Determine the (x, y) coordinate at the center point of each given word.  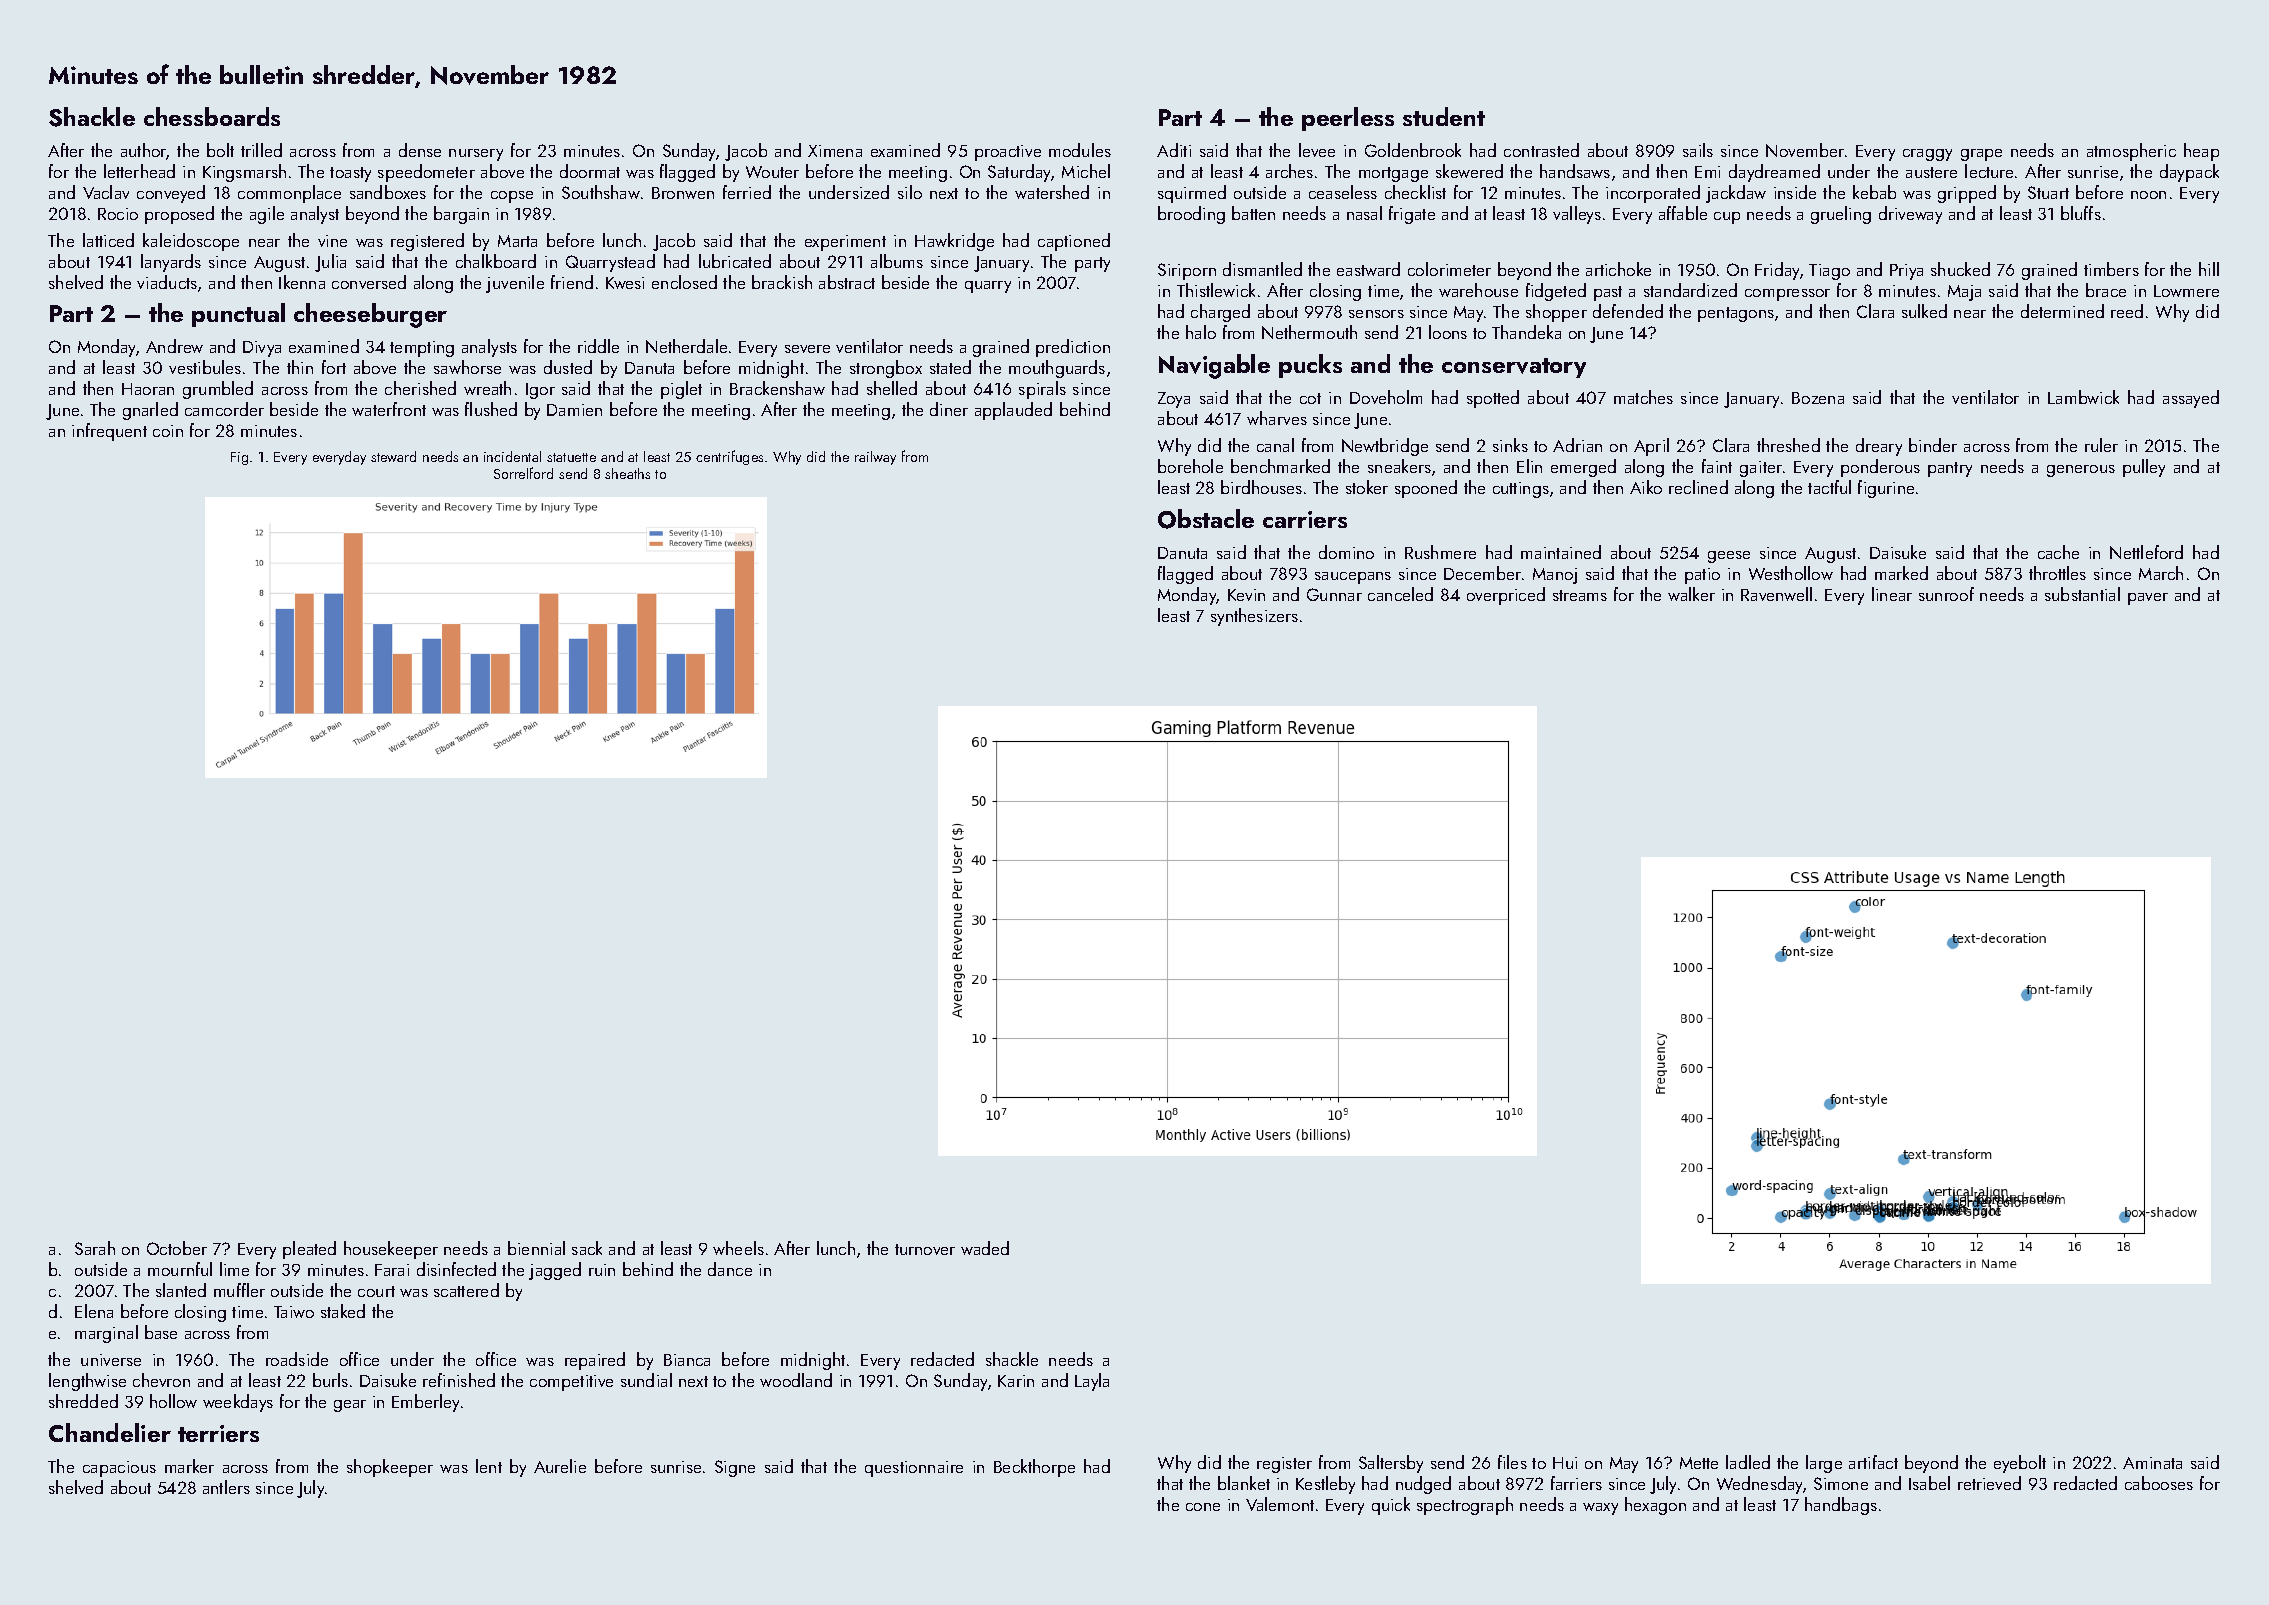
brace (2106, 290)
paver (2148, 599)
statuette (571, 457)
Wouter (772, 172)
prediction (1073, 348)
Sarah (95, 1248)
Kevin (1246, 595)
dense (420, 150)
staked (343, 1311)
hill (2209, 269)
